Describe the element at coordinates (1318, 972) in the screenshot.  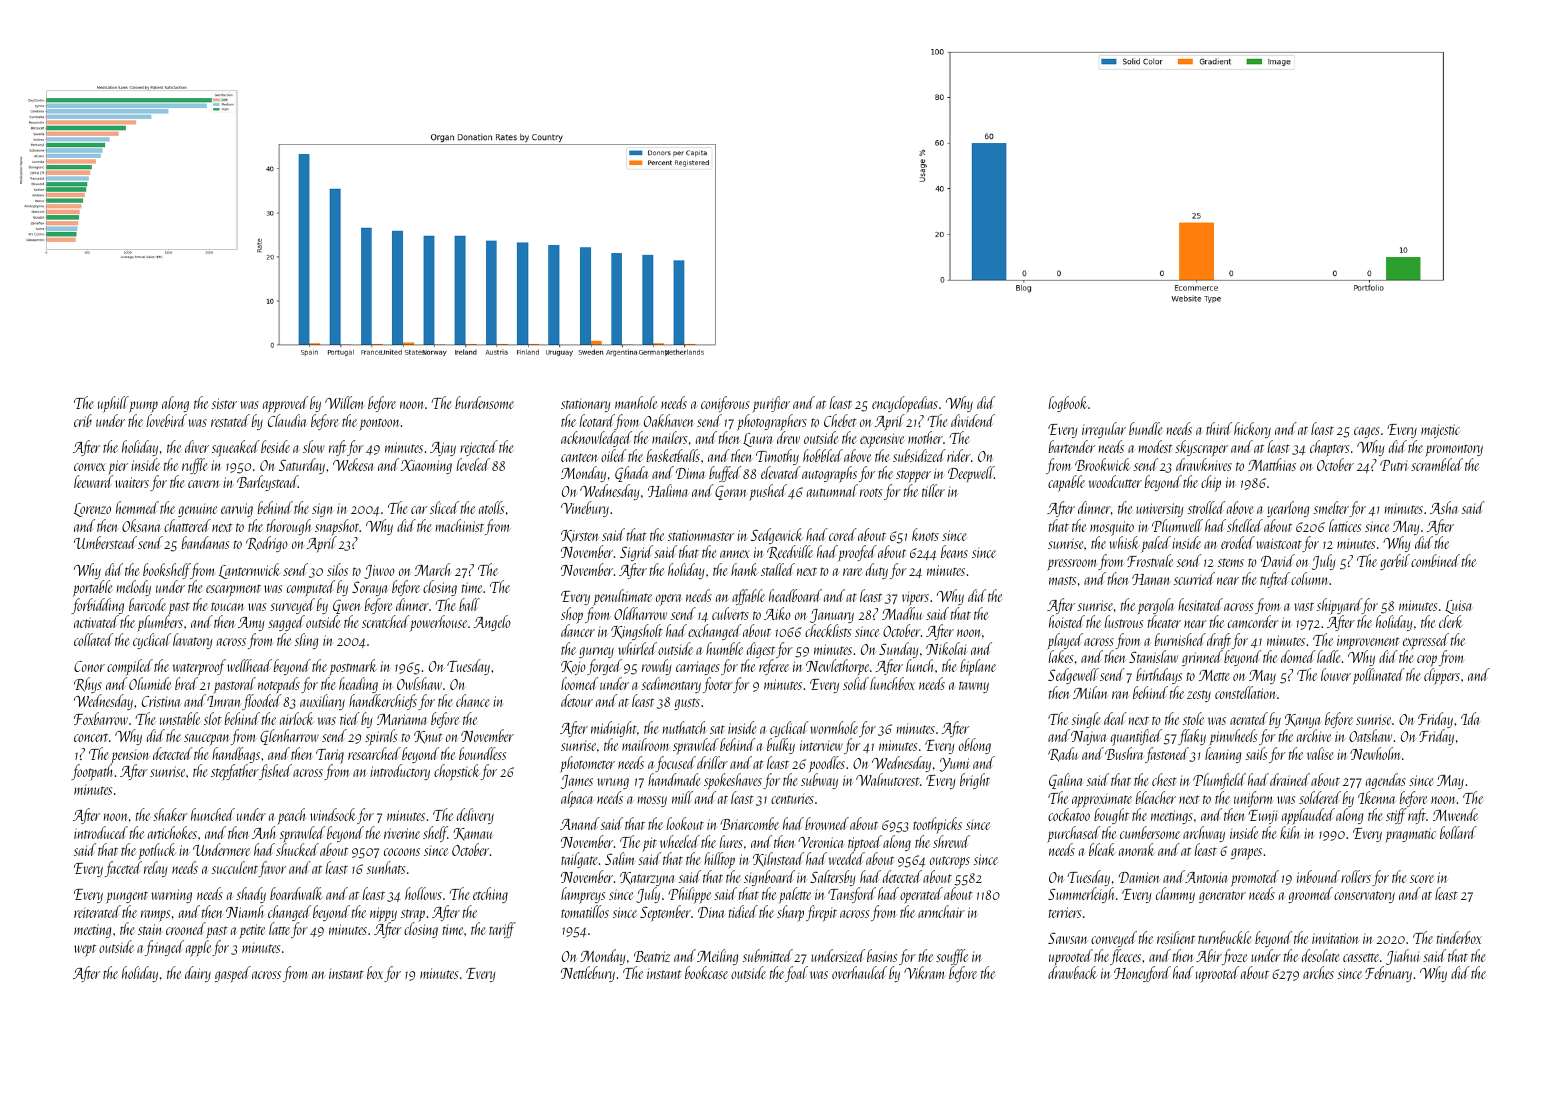
I see `arches` at that location.
